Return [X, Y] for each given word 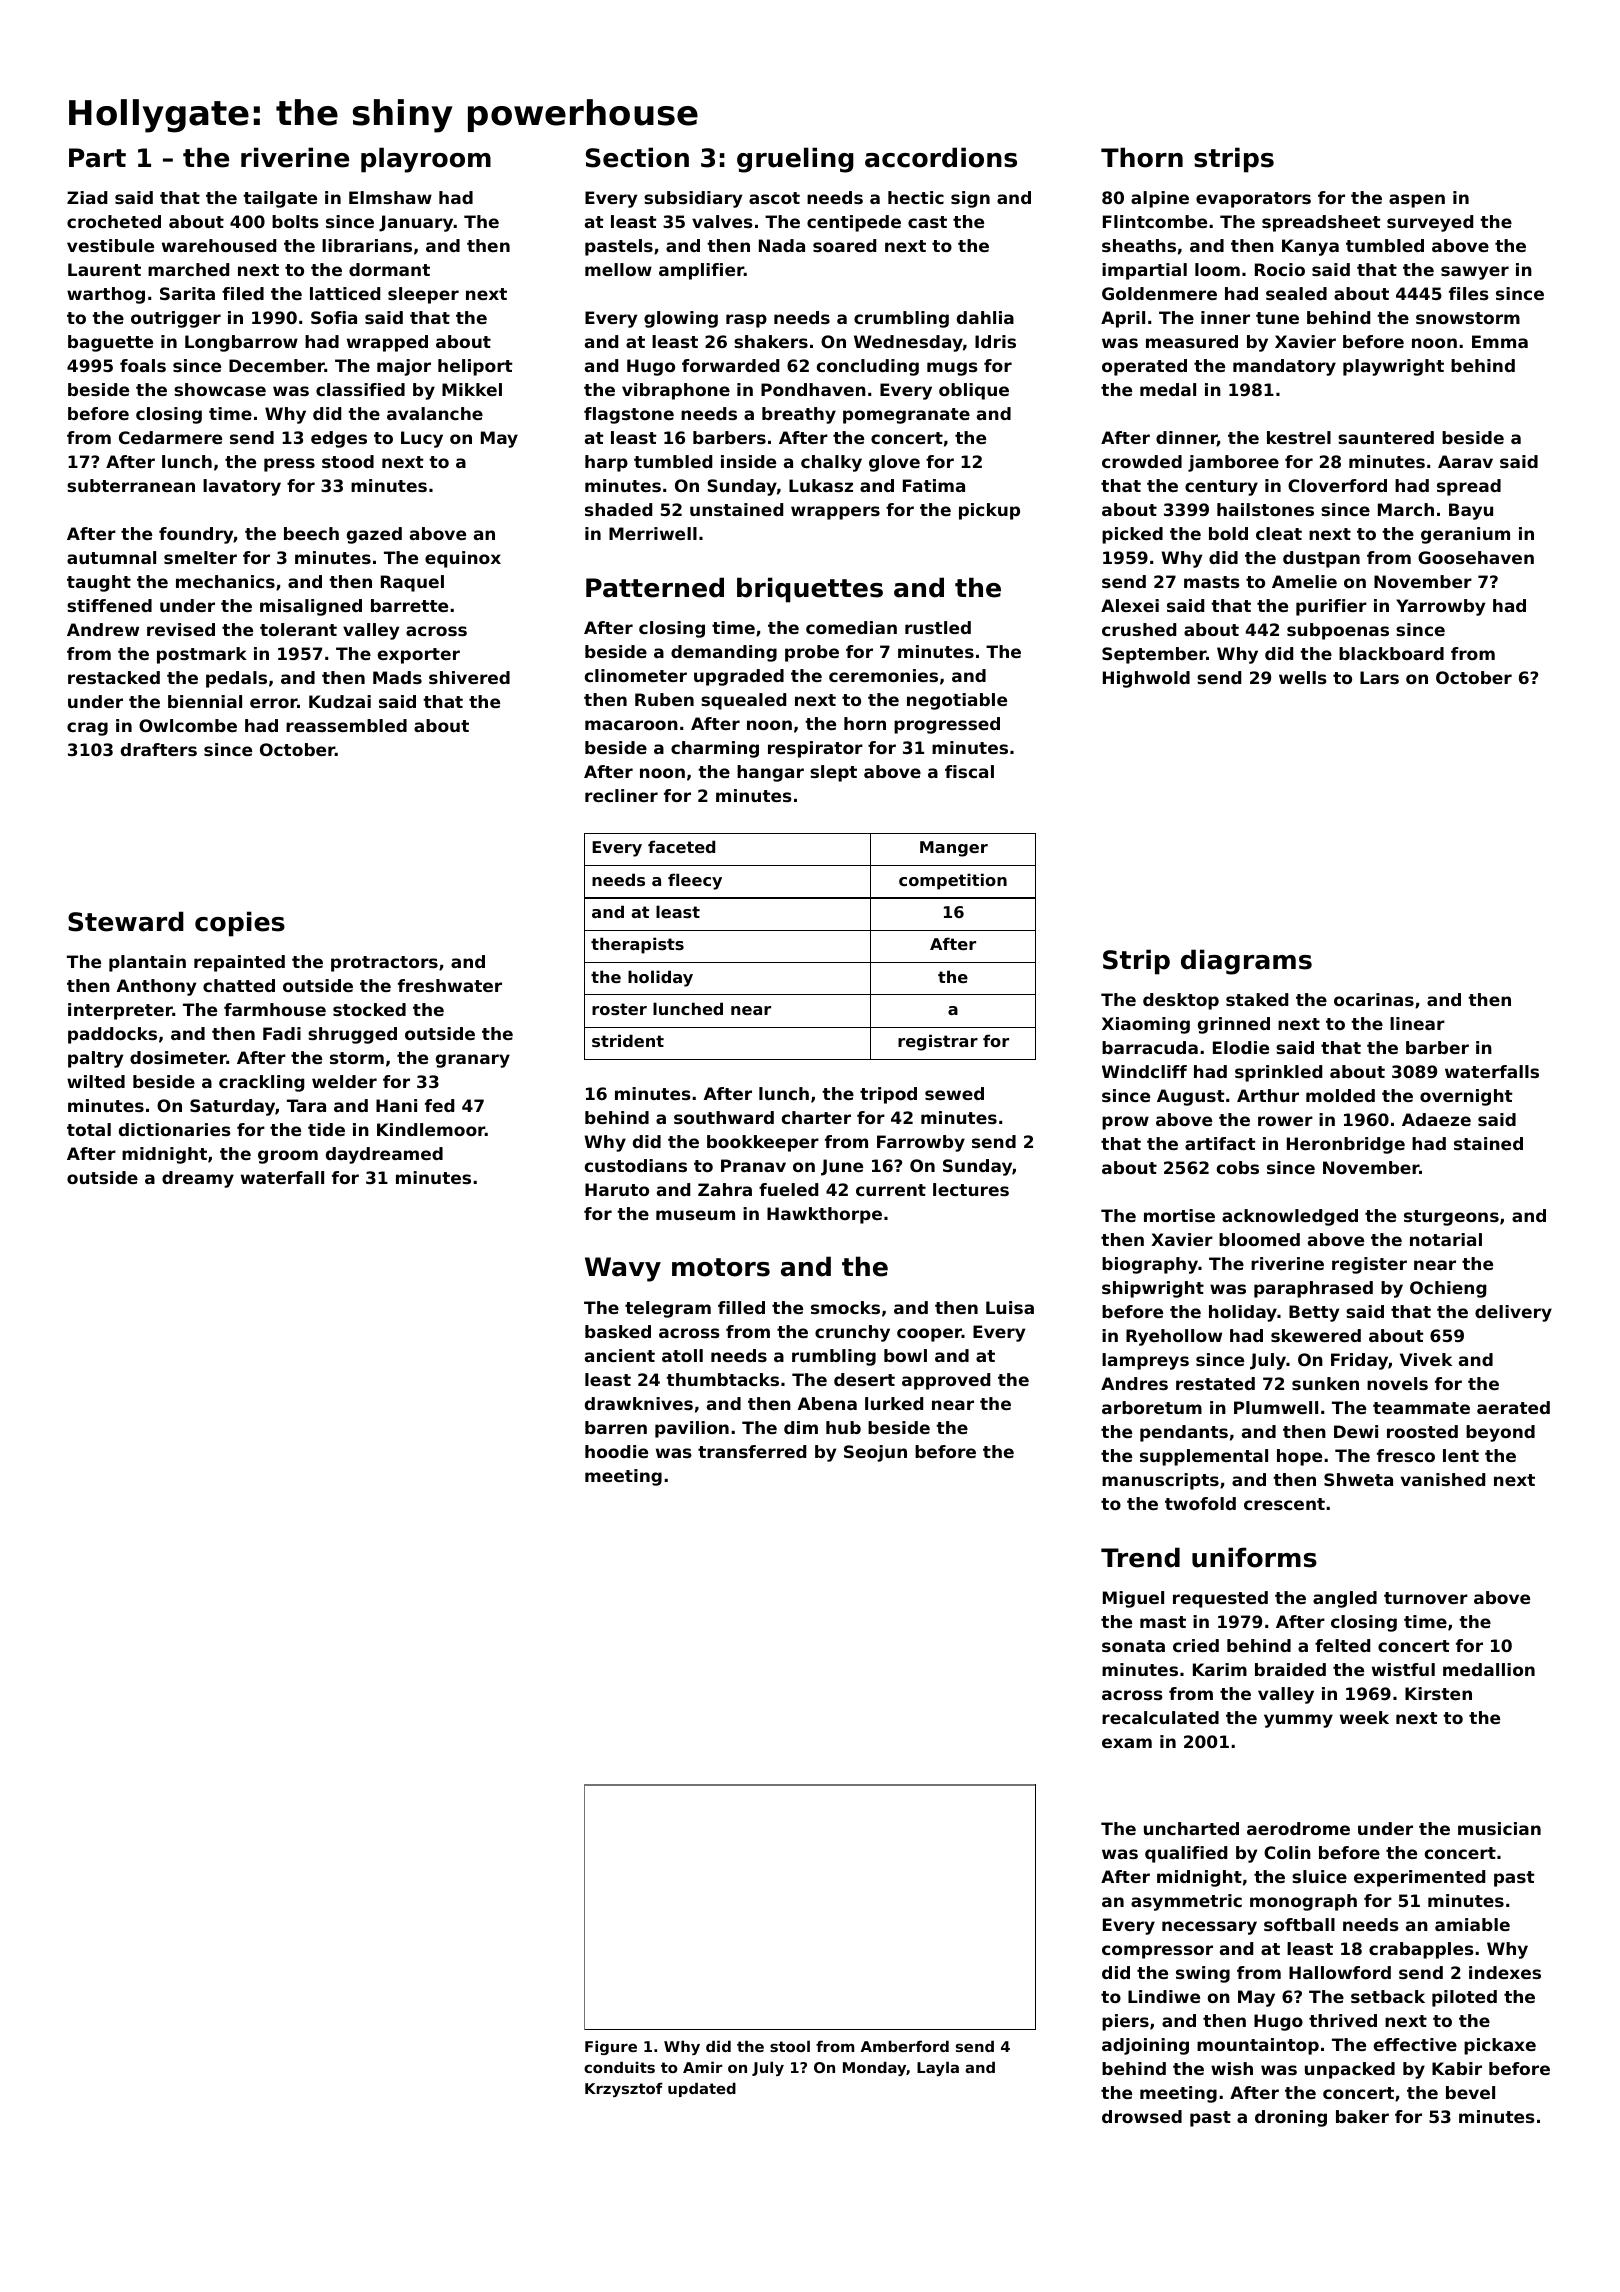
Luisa [1010, 1307]
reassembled [346, 725]
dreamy [198, 1179]
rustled [938, 627]
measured [1192, 341]
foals [143, 365]
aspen [1417, 201]
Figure [611, 2047]
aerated [1513, 1407]
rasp [746, 321]
